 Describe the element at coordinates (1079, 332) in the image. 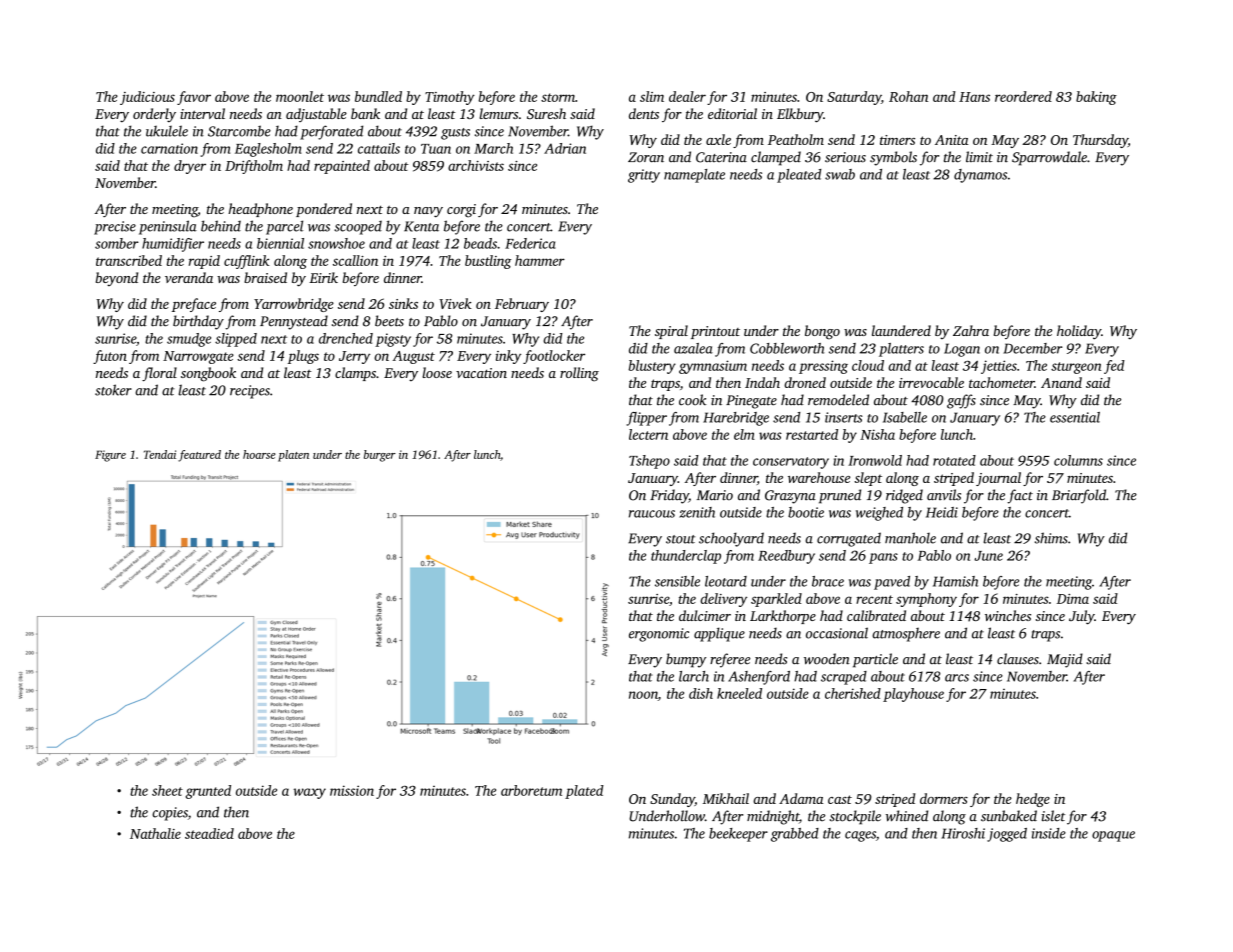

I see `holiday` at that location.
